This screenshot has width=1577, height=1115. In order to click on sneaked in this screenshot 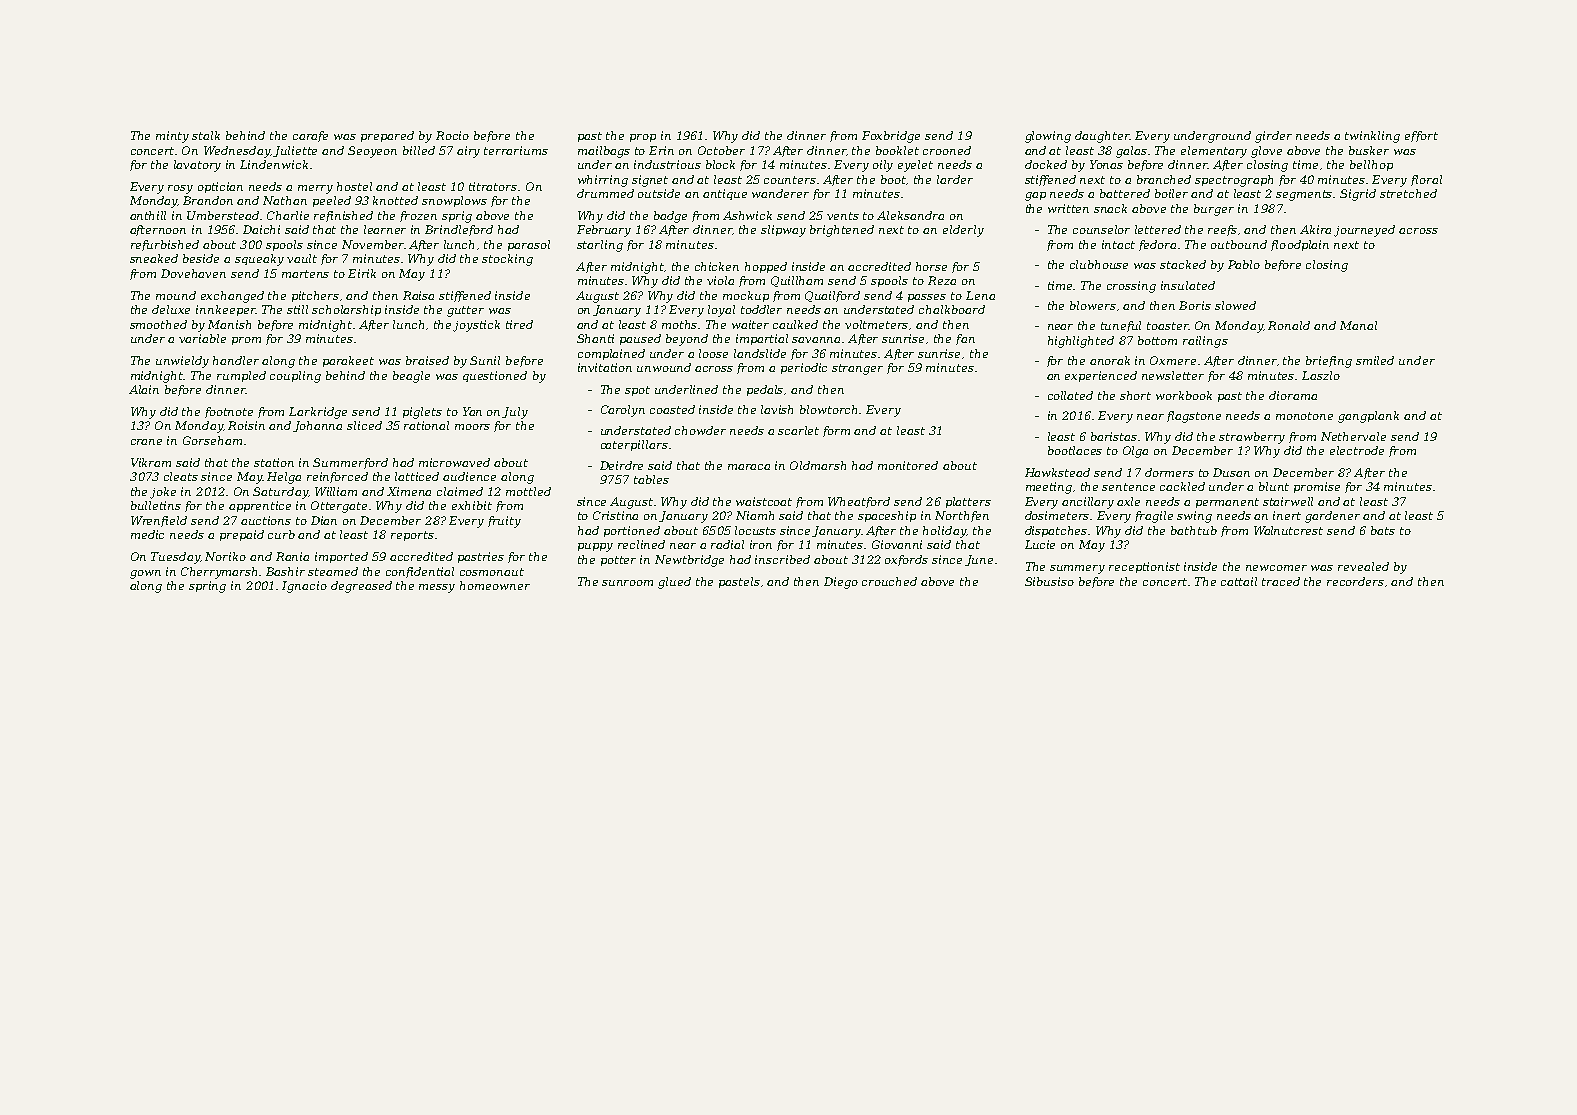, I will do `click(154, 258)`.
